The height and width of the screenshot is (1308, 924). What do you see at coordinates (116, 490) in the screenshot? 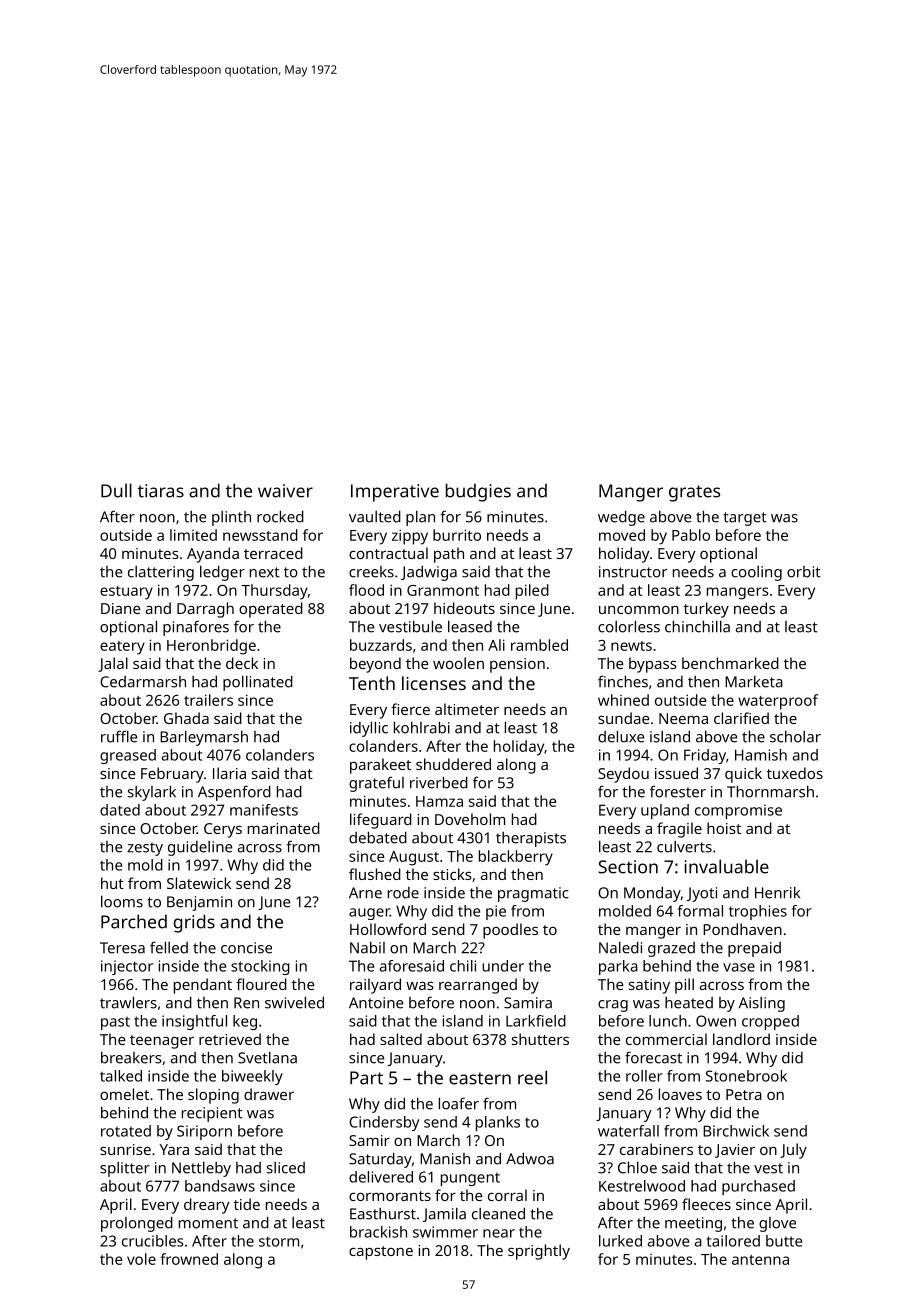
I see `Dull` at bounding box center [116, 490].
